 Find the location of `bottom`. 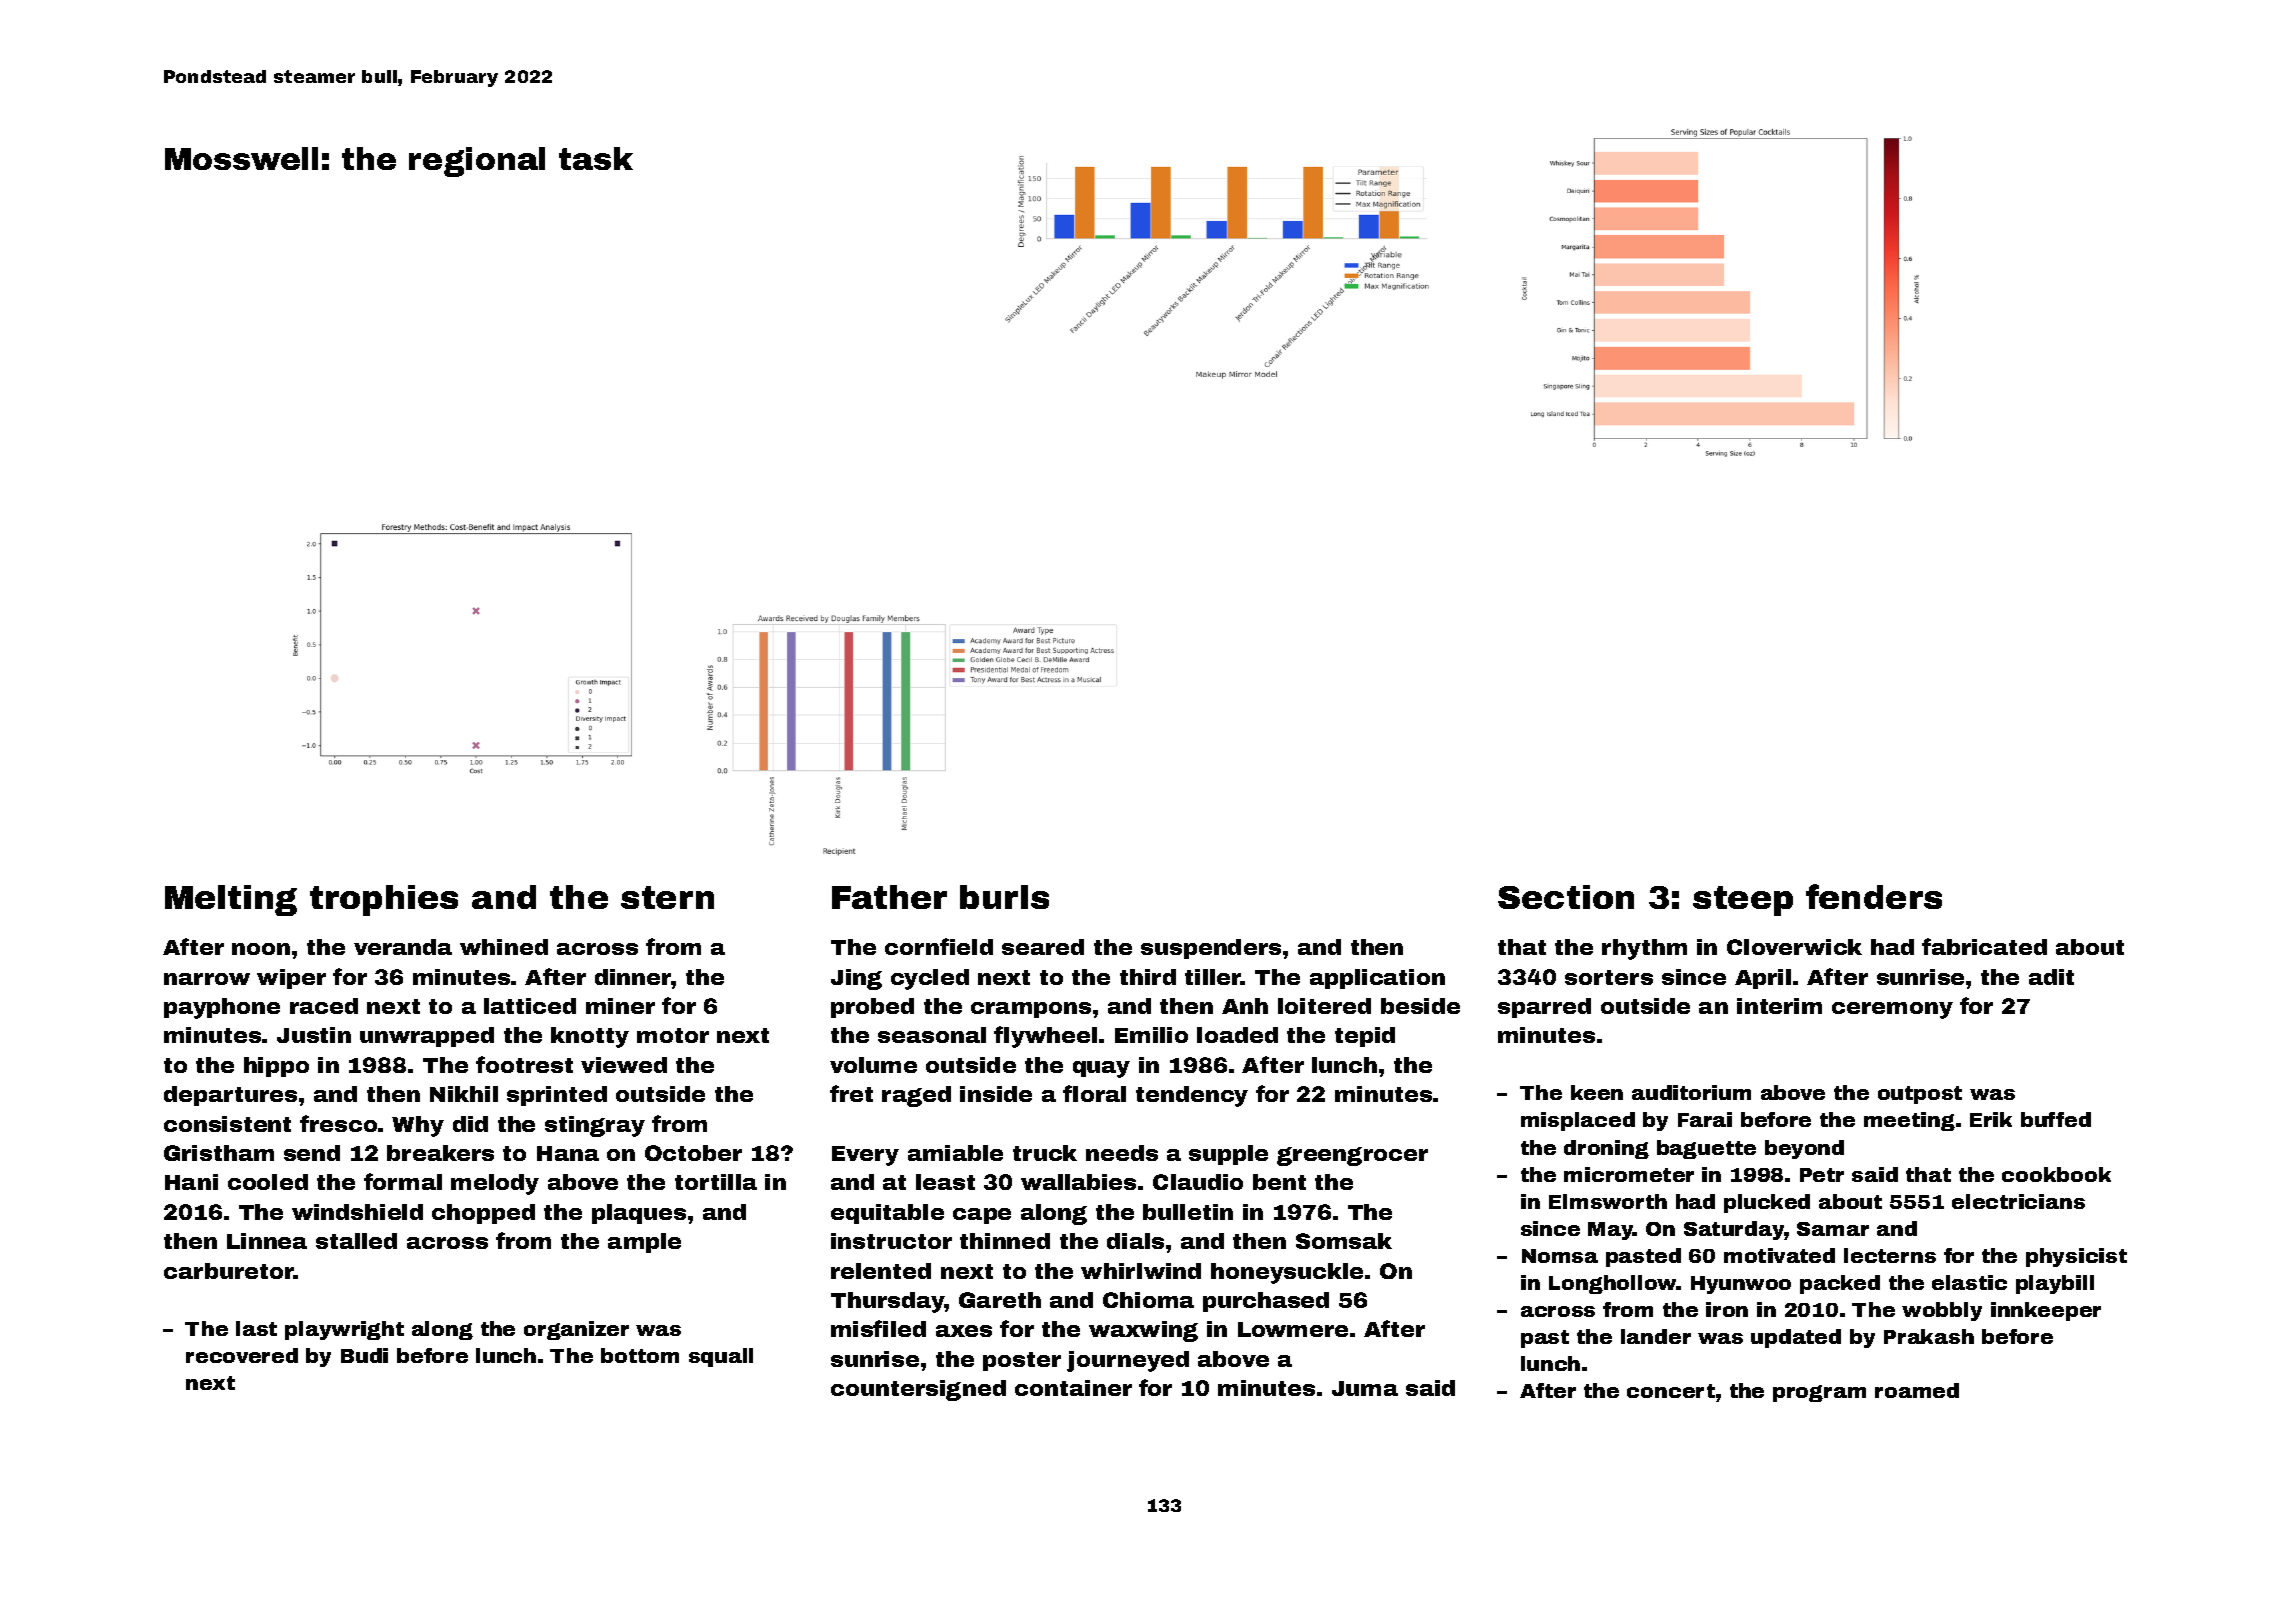

bottom is located at coordinates (640, 1355).
